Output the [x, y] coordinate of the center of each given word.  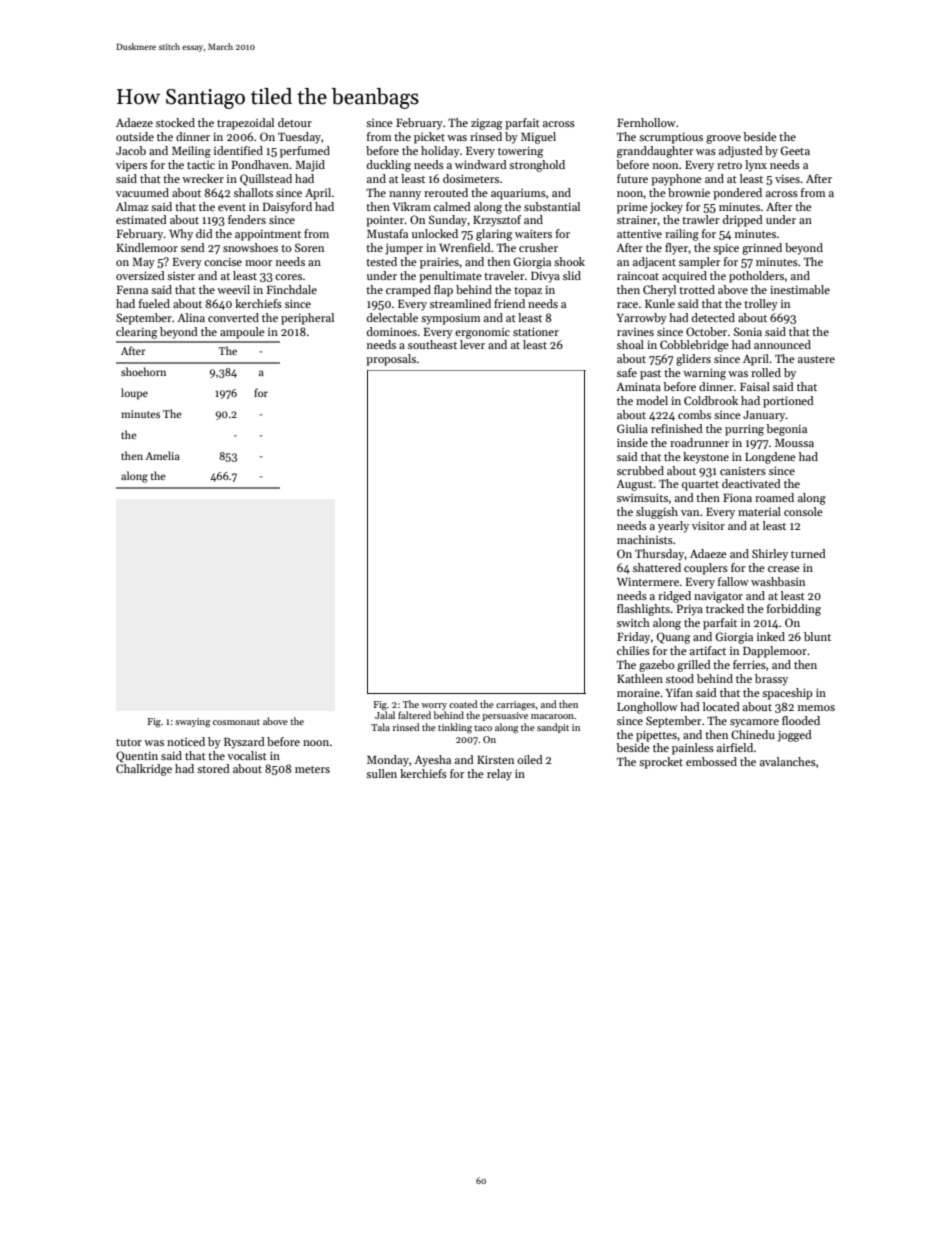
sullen [381, 773]
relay [499, 775]
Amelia [162, 455]
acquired [684, 277]
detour [295, 122]
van [690, 513]
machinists [645, 539]
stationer [536, 331]
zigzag [486, 124]
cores [288, 277]
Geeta [795, 150]
